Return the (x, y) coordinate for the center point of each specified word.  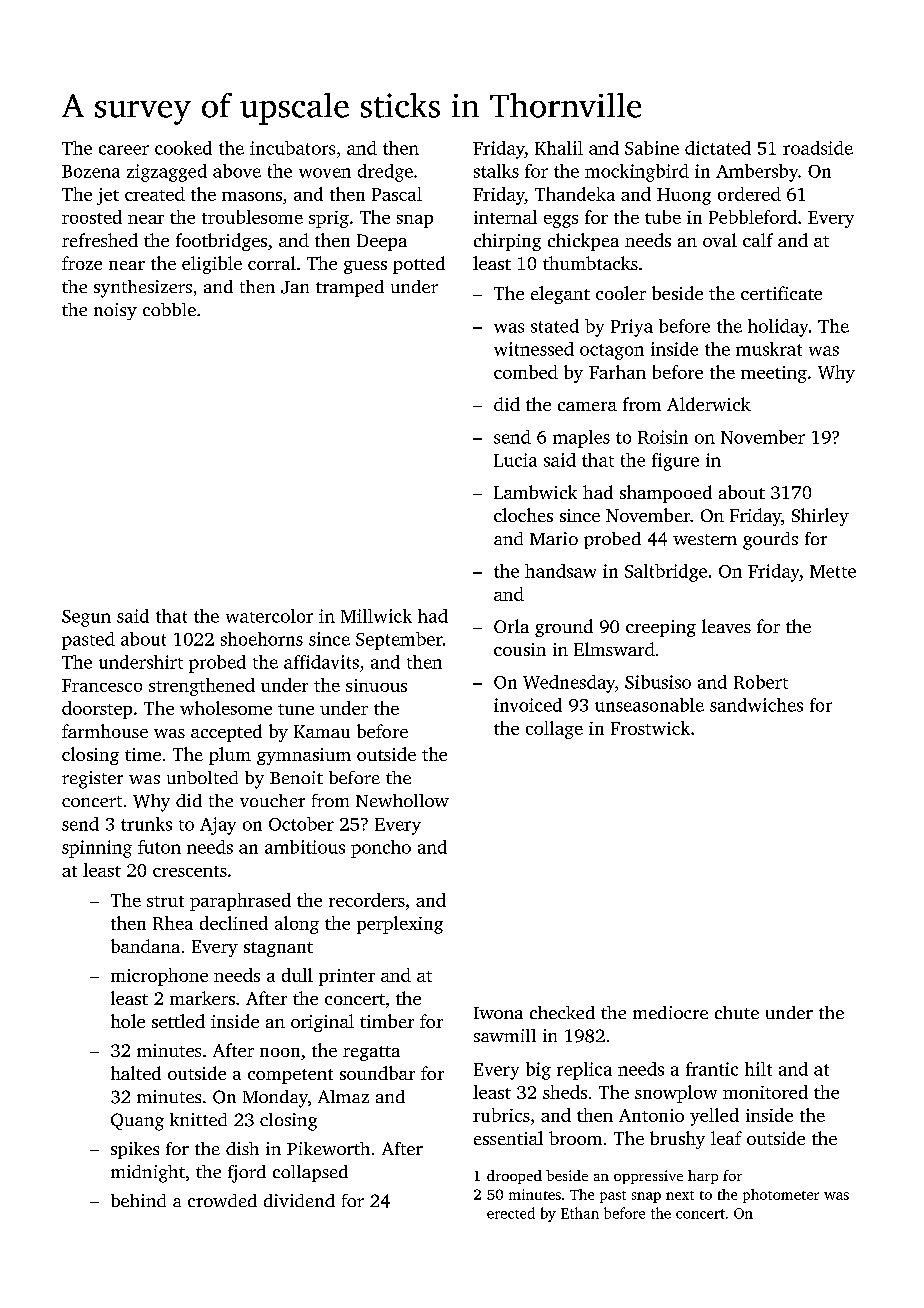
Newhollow (402, 800)
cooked (183, 148)
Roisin (663, 437)
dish (242, 1148)
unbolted (202, 777)
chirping (507, 242)
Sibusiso (658, 682)
